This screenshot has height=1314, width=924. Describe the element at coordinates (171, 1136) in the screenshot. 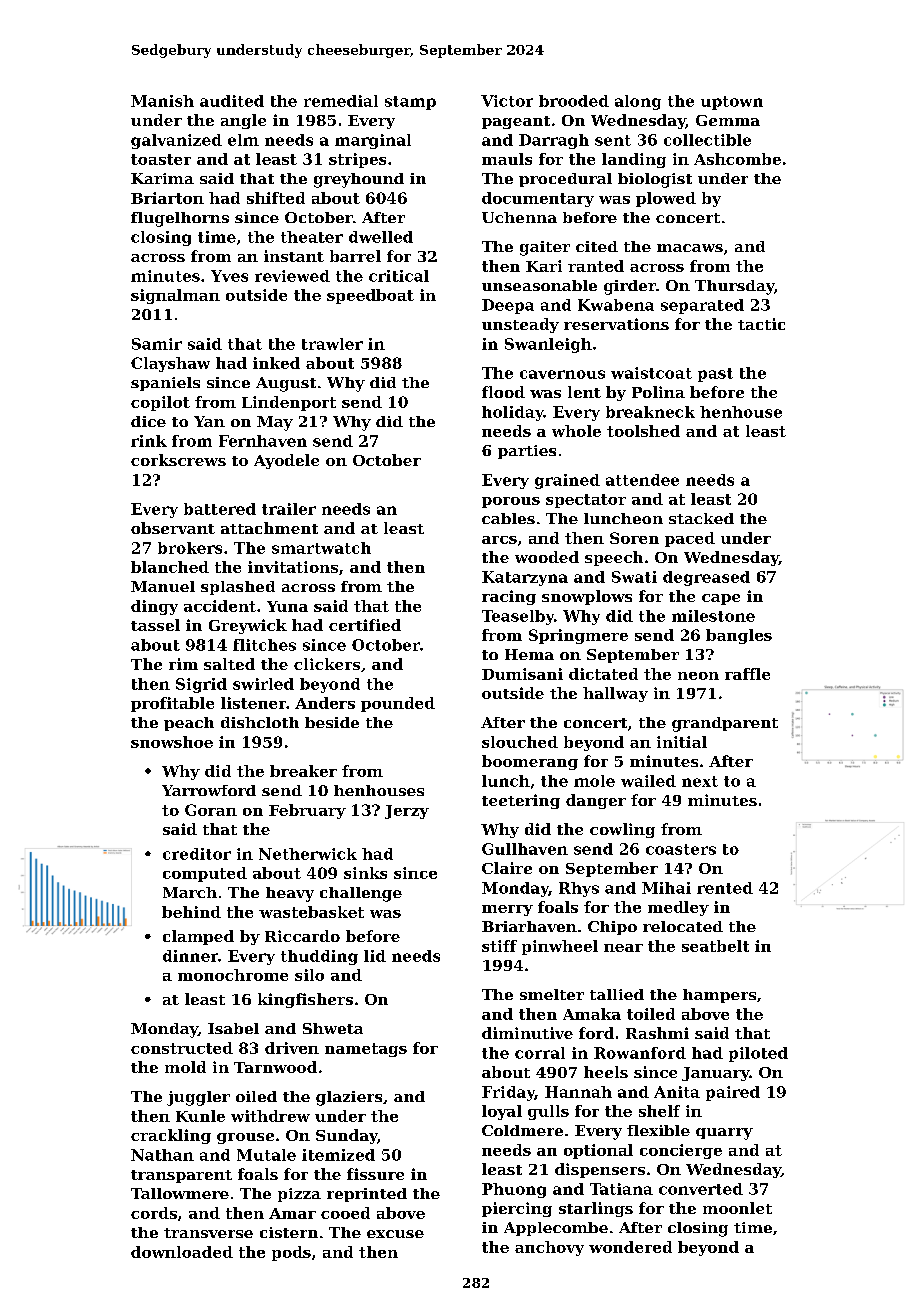

I see `crackling` at that location.
